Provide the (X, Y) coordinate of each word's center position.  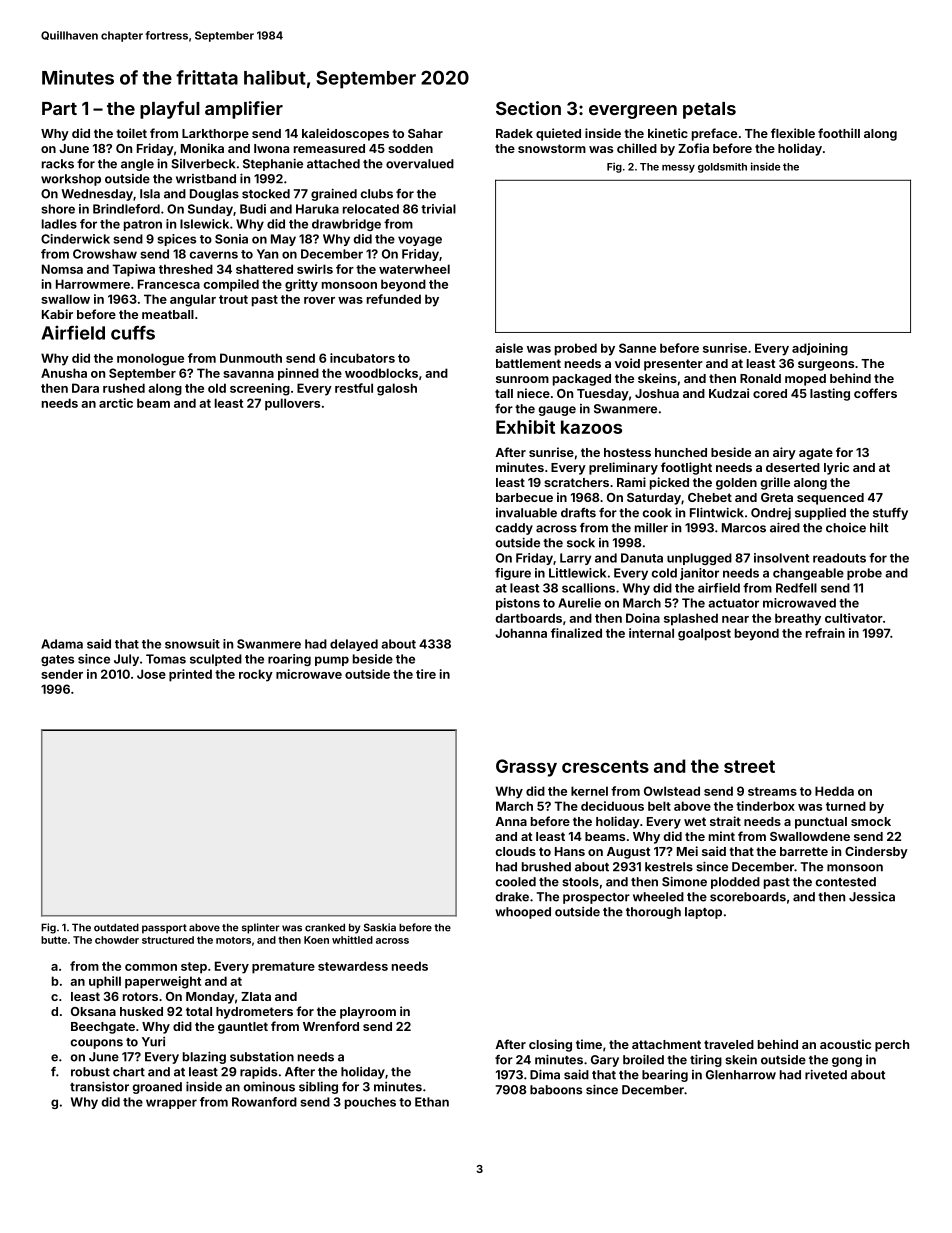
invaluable (526, 513)
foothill (839, 133)
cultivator (854, 618)
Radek (514, 133)
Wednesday (97, 195)
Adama (62, 644)
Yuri (153, 1042)
